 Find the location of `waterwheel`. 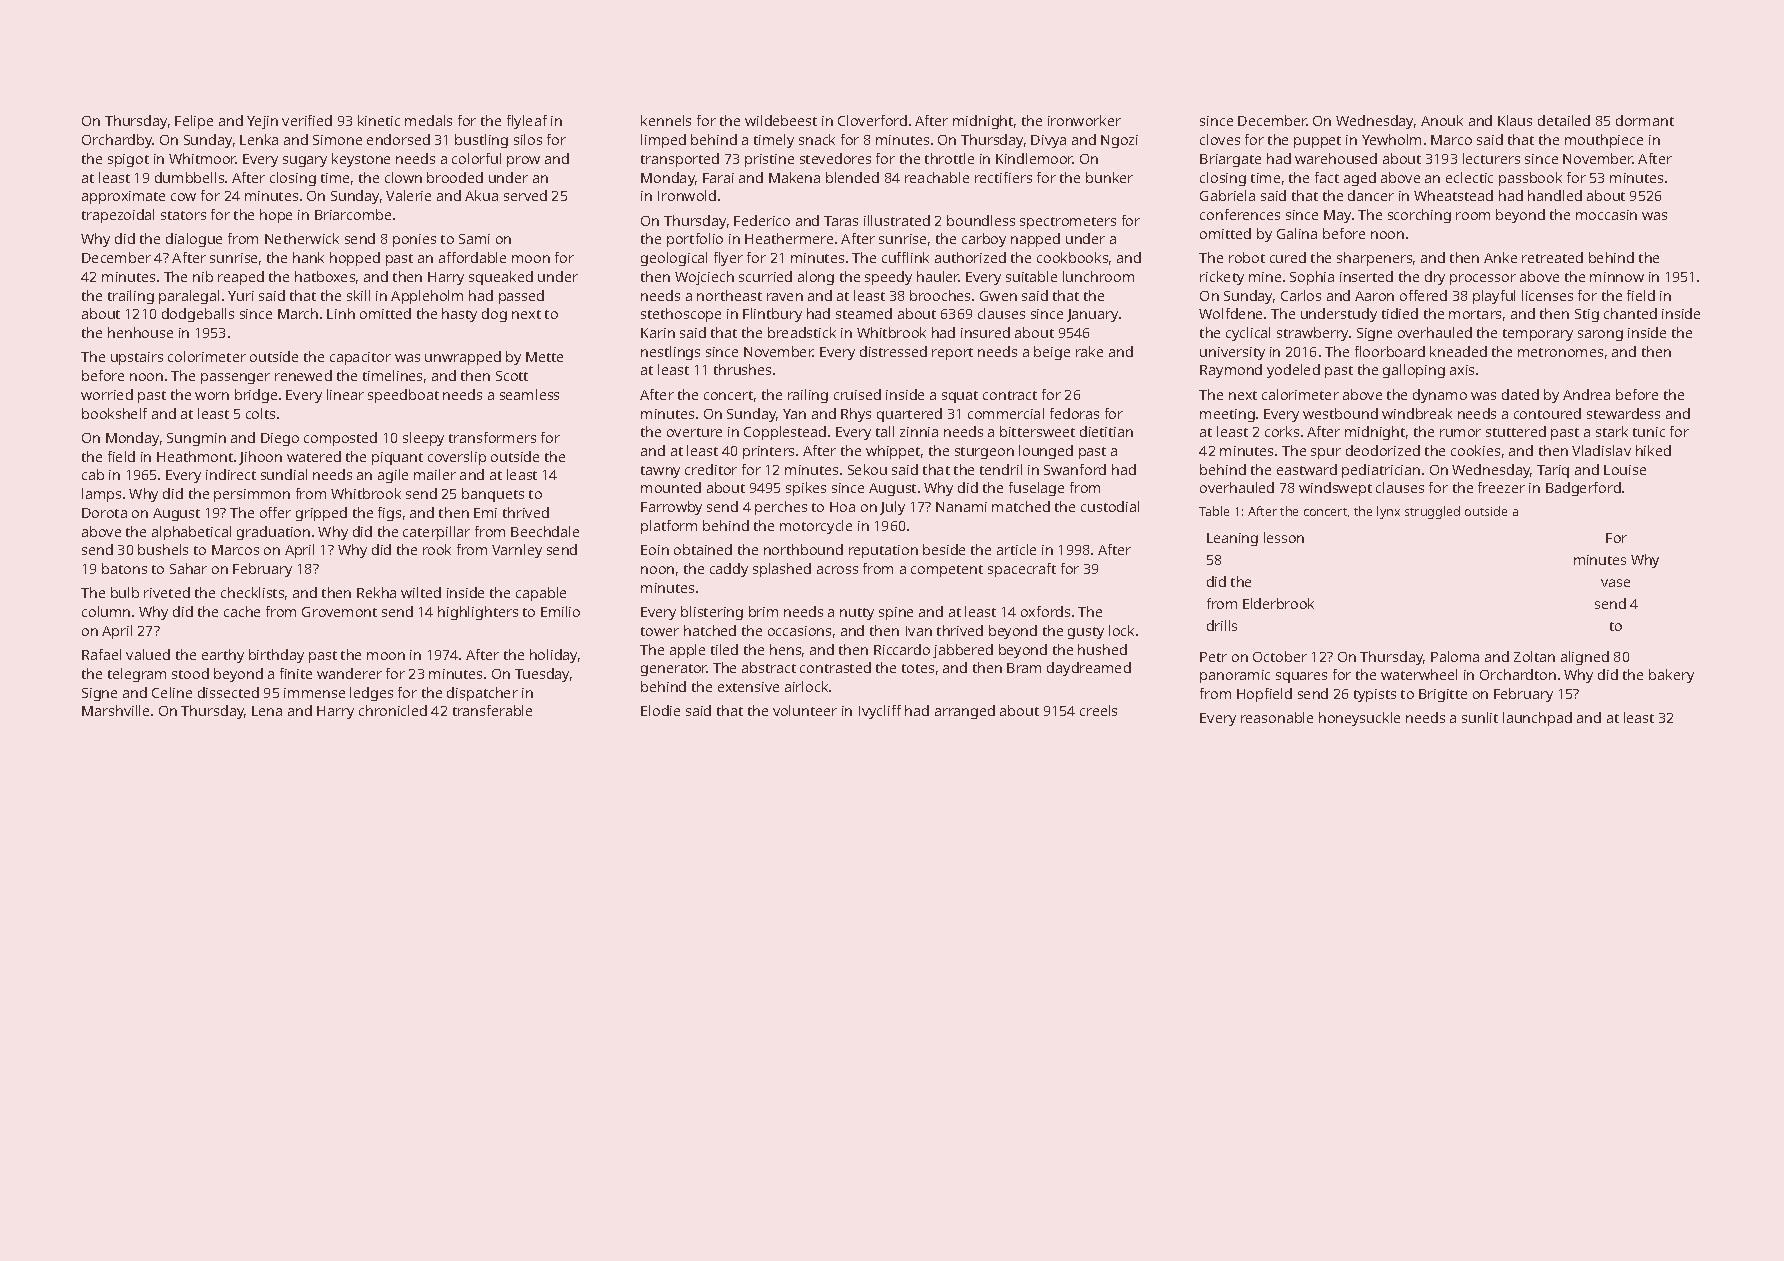

waterwheel is located at coordinates (1419, 674).
